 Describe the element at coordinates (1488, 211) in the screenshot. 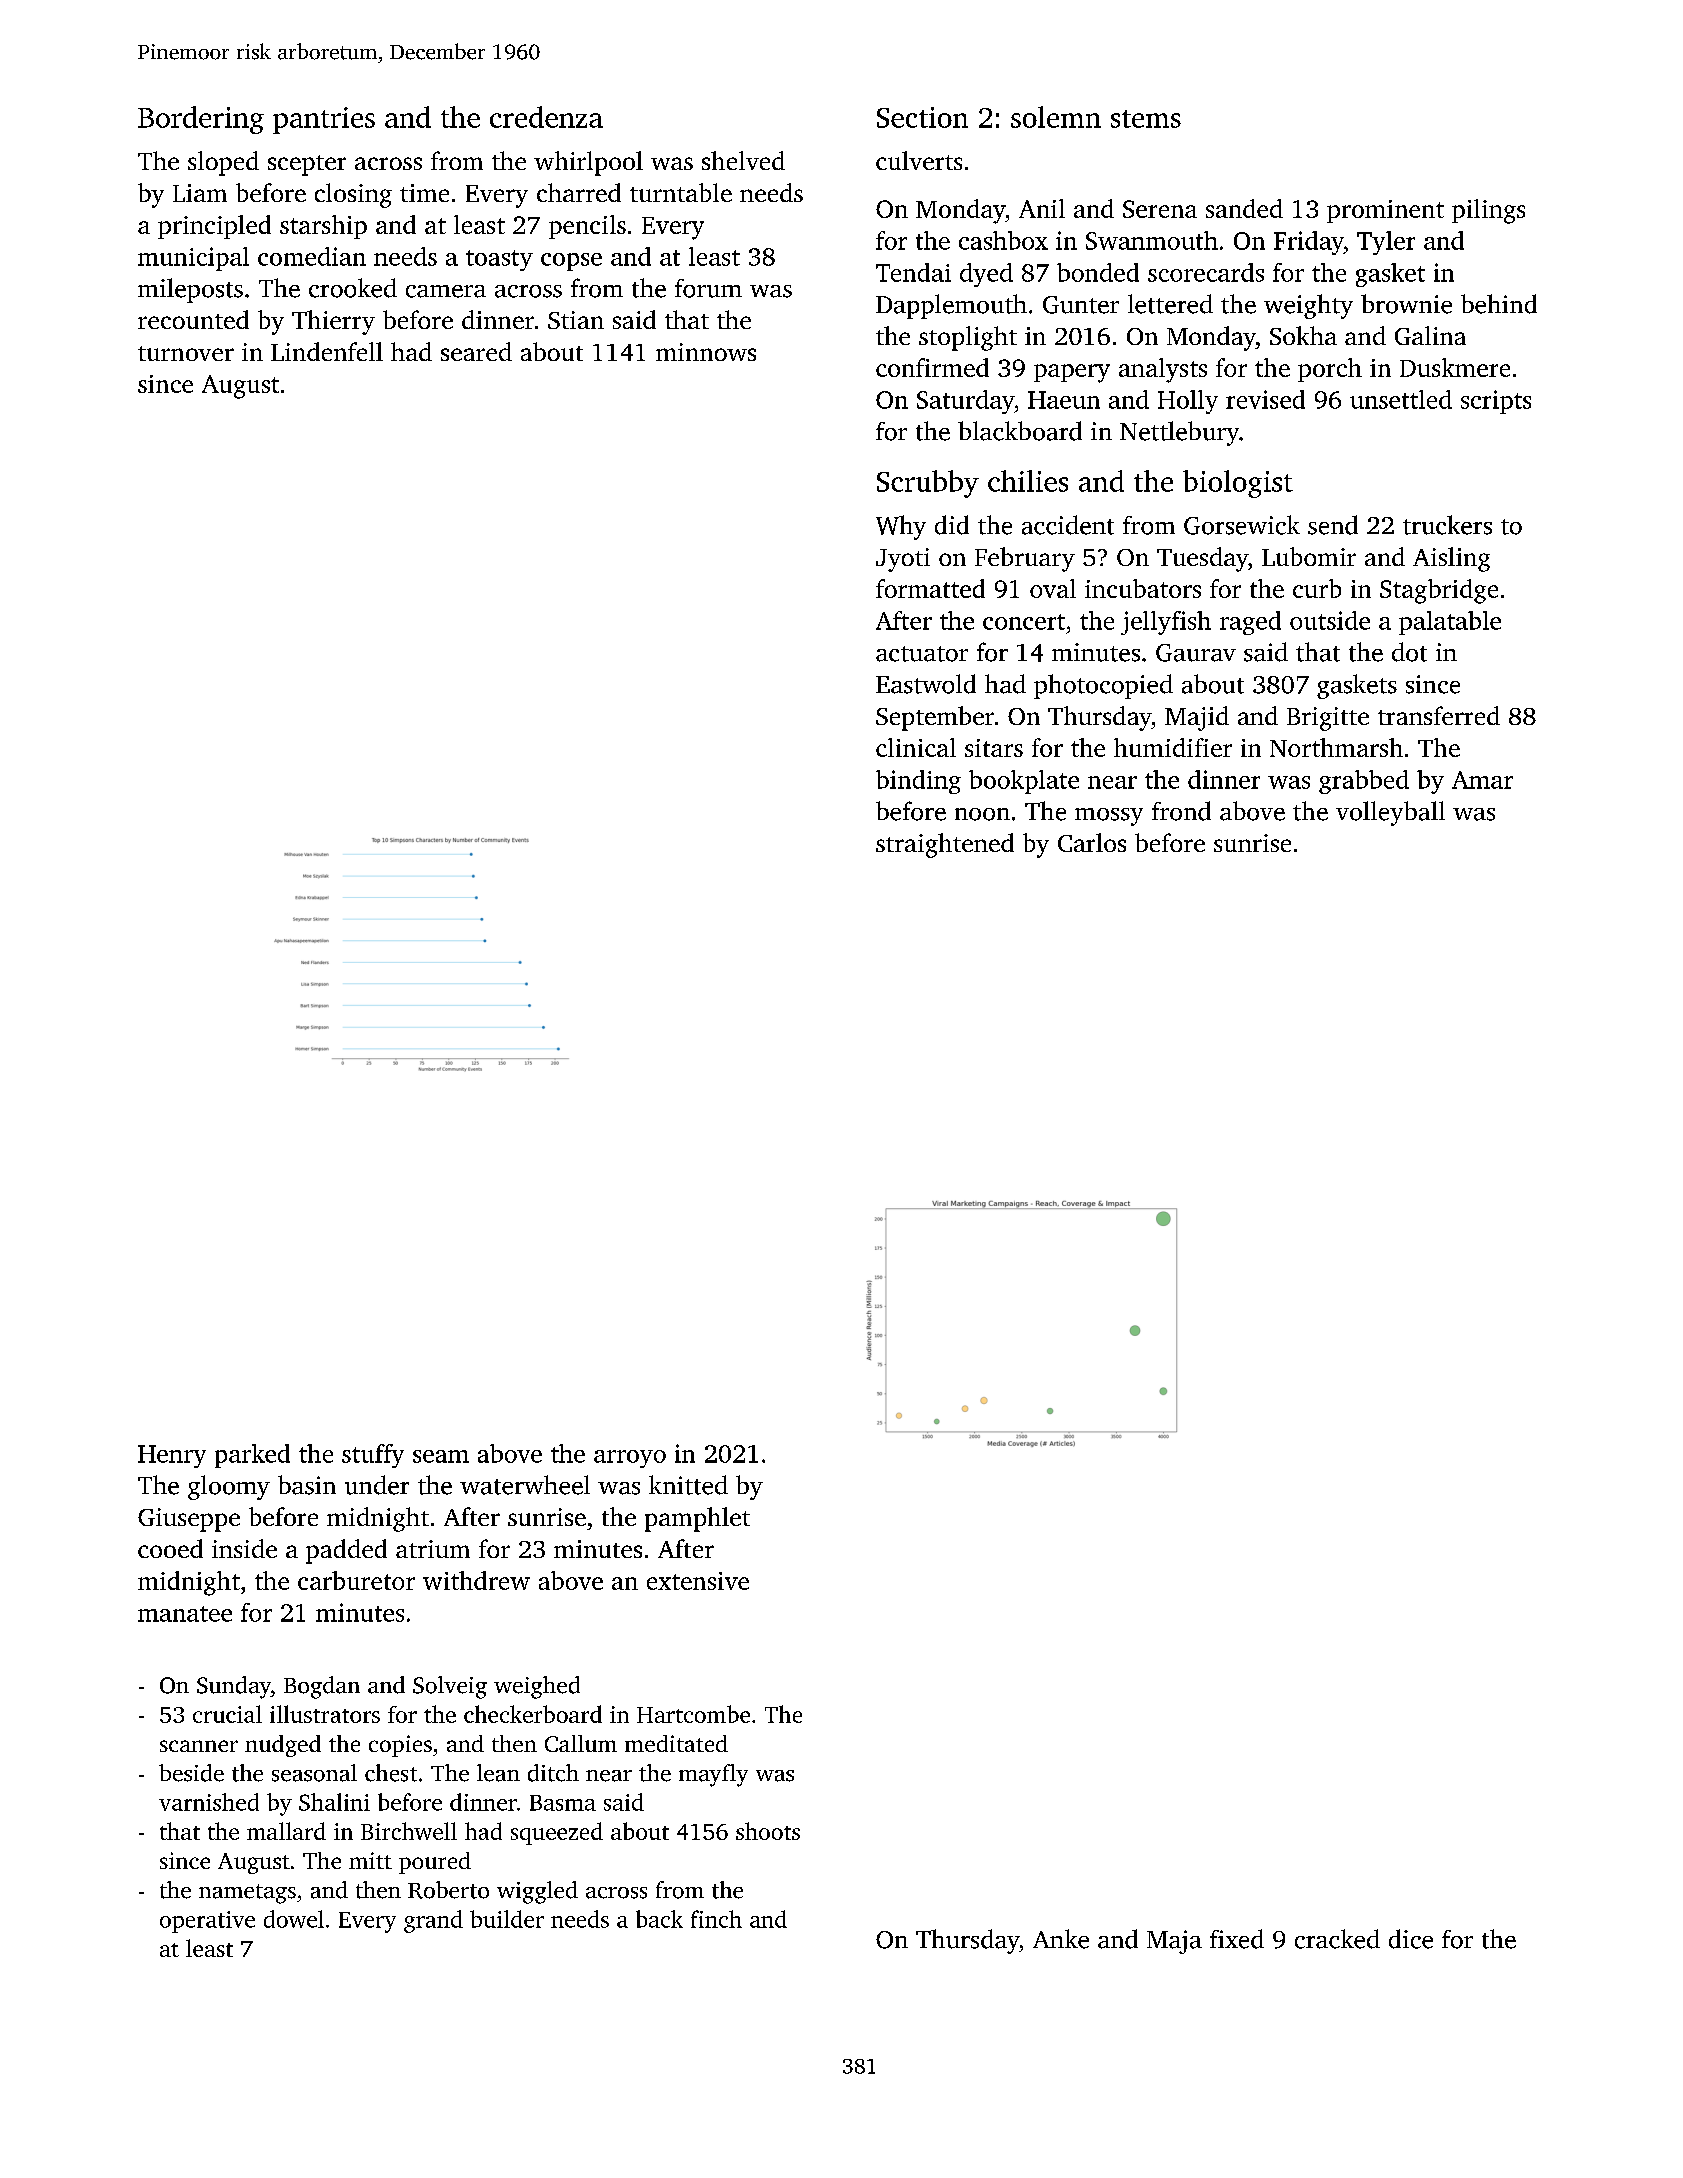

I see `pilings` at that location.
